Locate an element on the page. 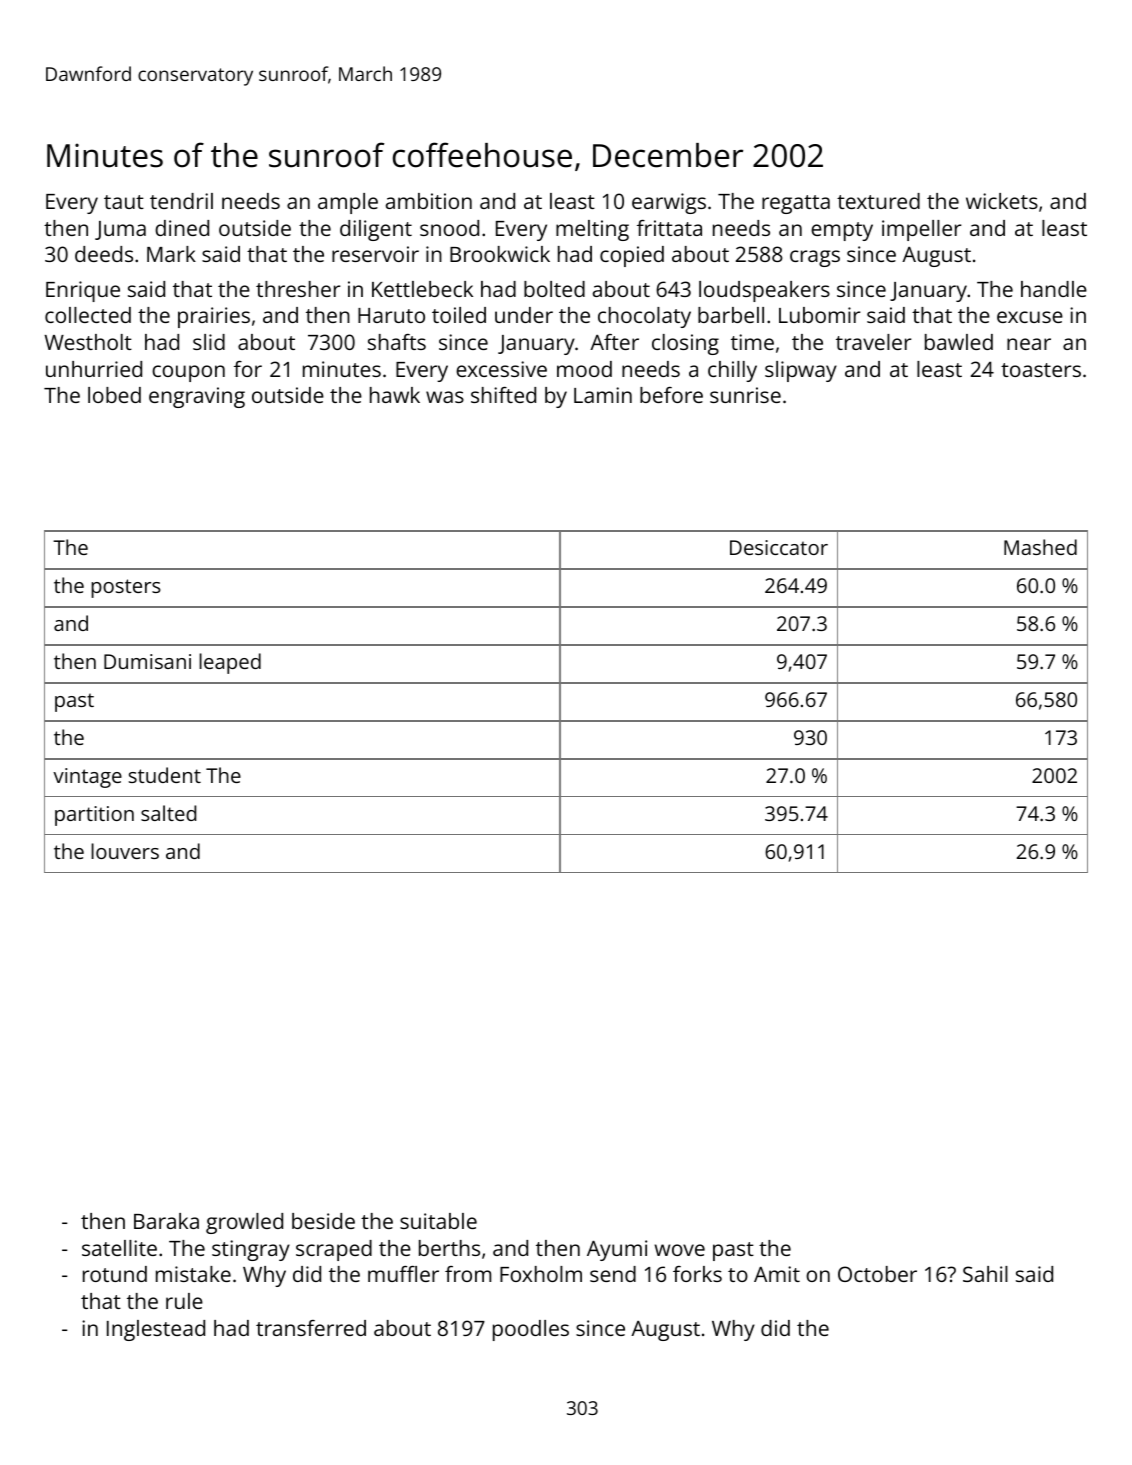 The height and width of the document is (1465, 1132). Dumisani is located at coordinates (147, 661).
